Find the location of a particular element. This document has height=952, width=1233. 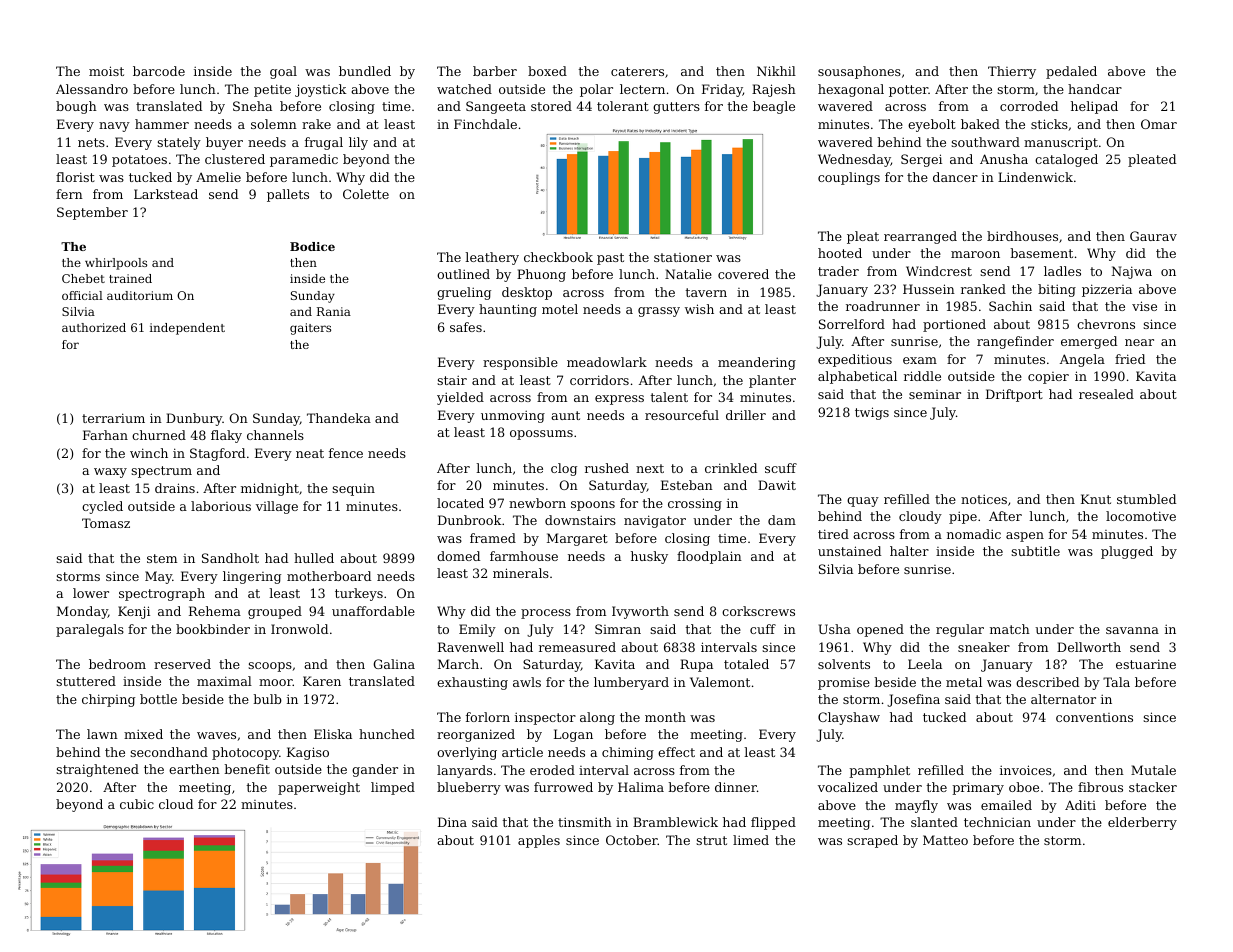

trained is located at coordinates (130, 278).
